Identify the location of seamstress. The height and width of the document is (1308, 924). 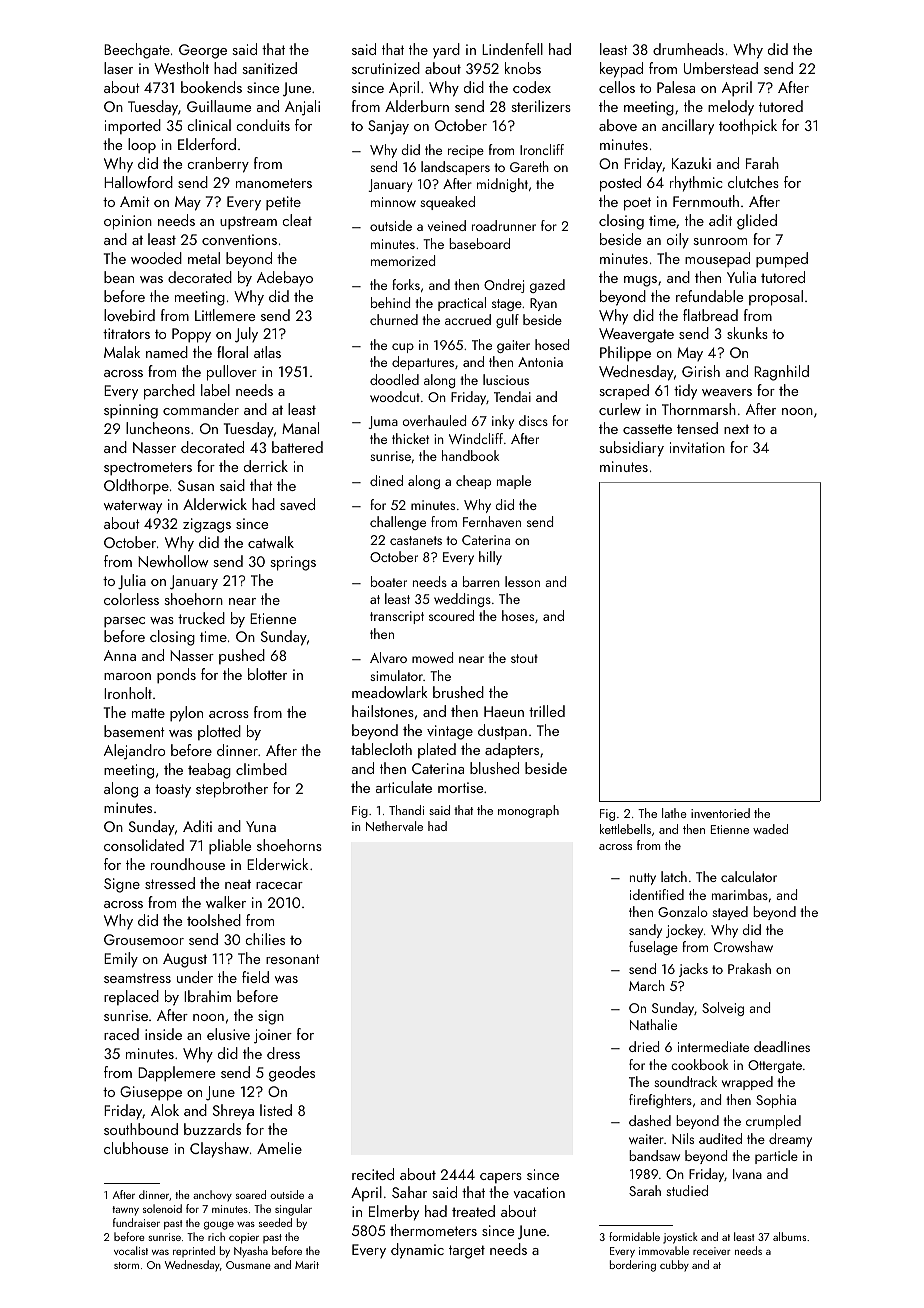
(137, 978).
